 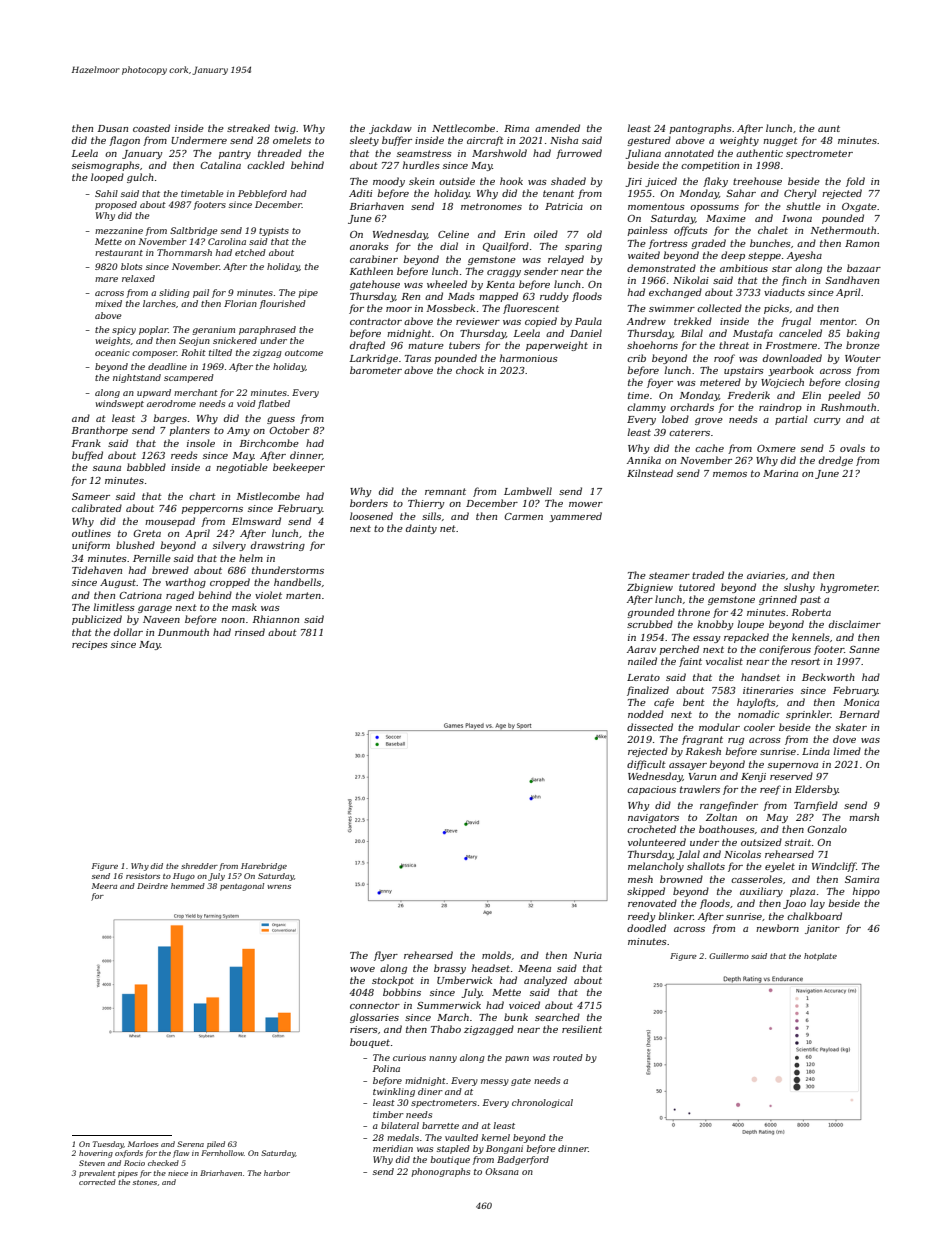 What do you see at coordinates (250, 632) in the screenshot?
I see `rinsed` at bounding box center [250, 632].
